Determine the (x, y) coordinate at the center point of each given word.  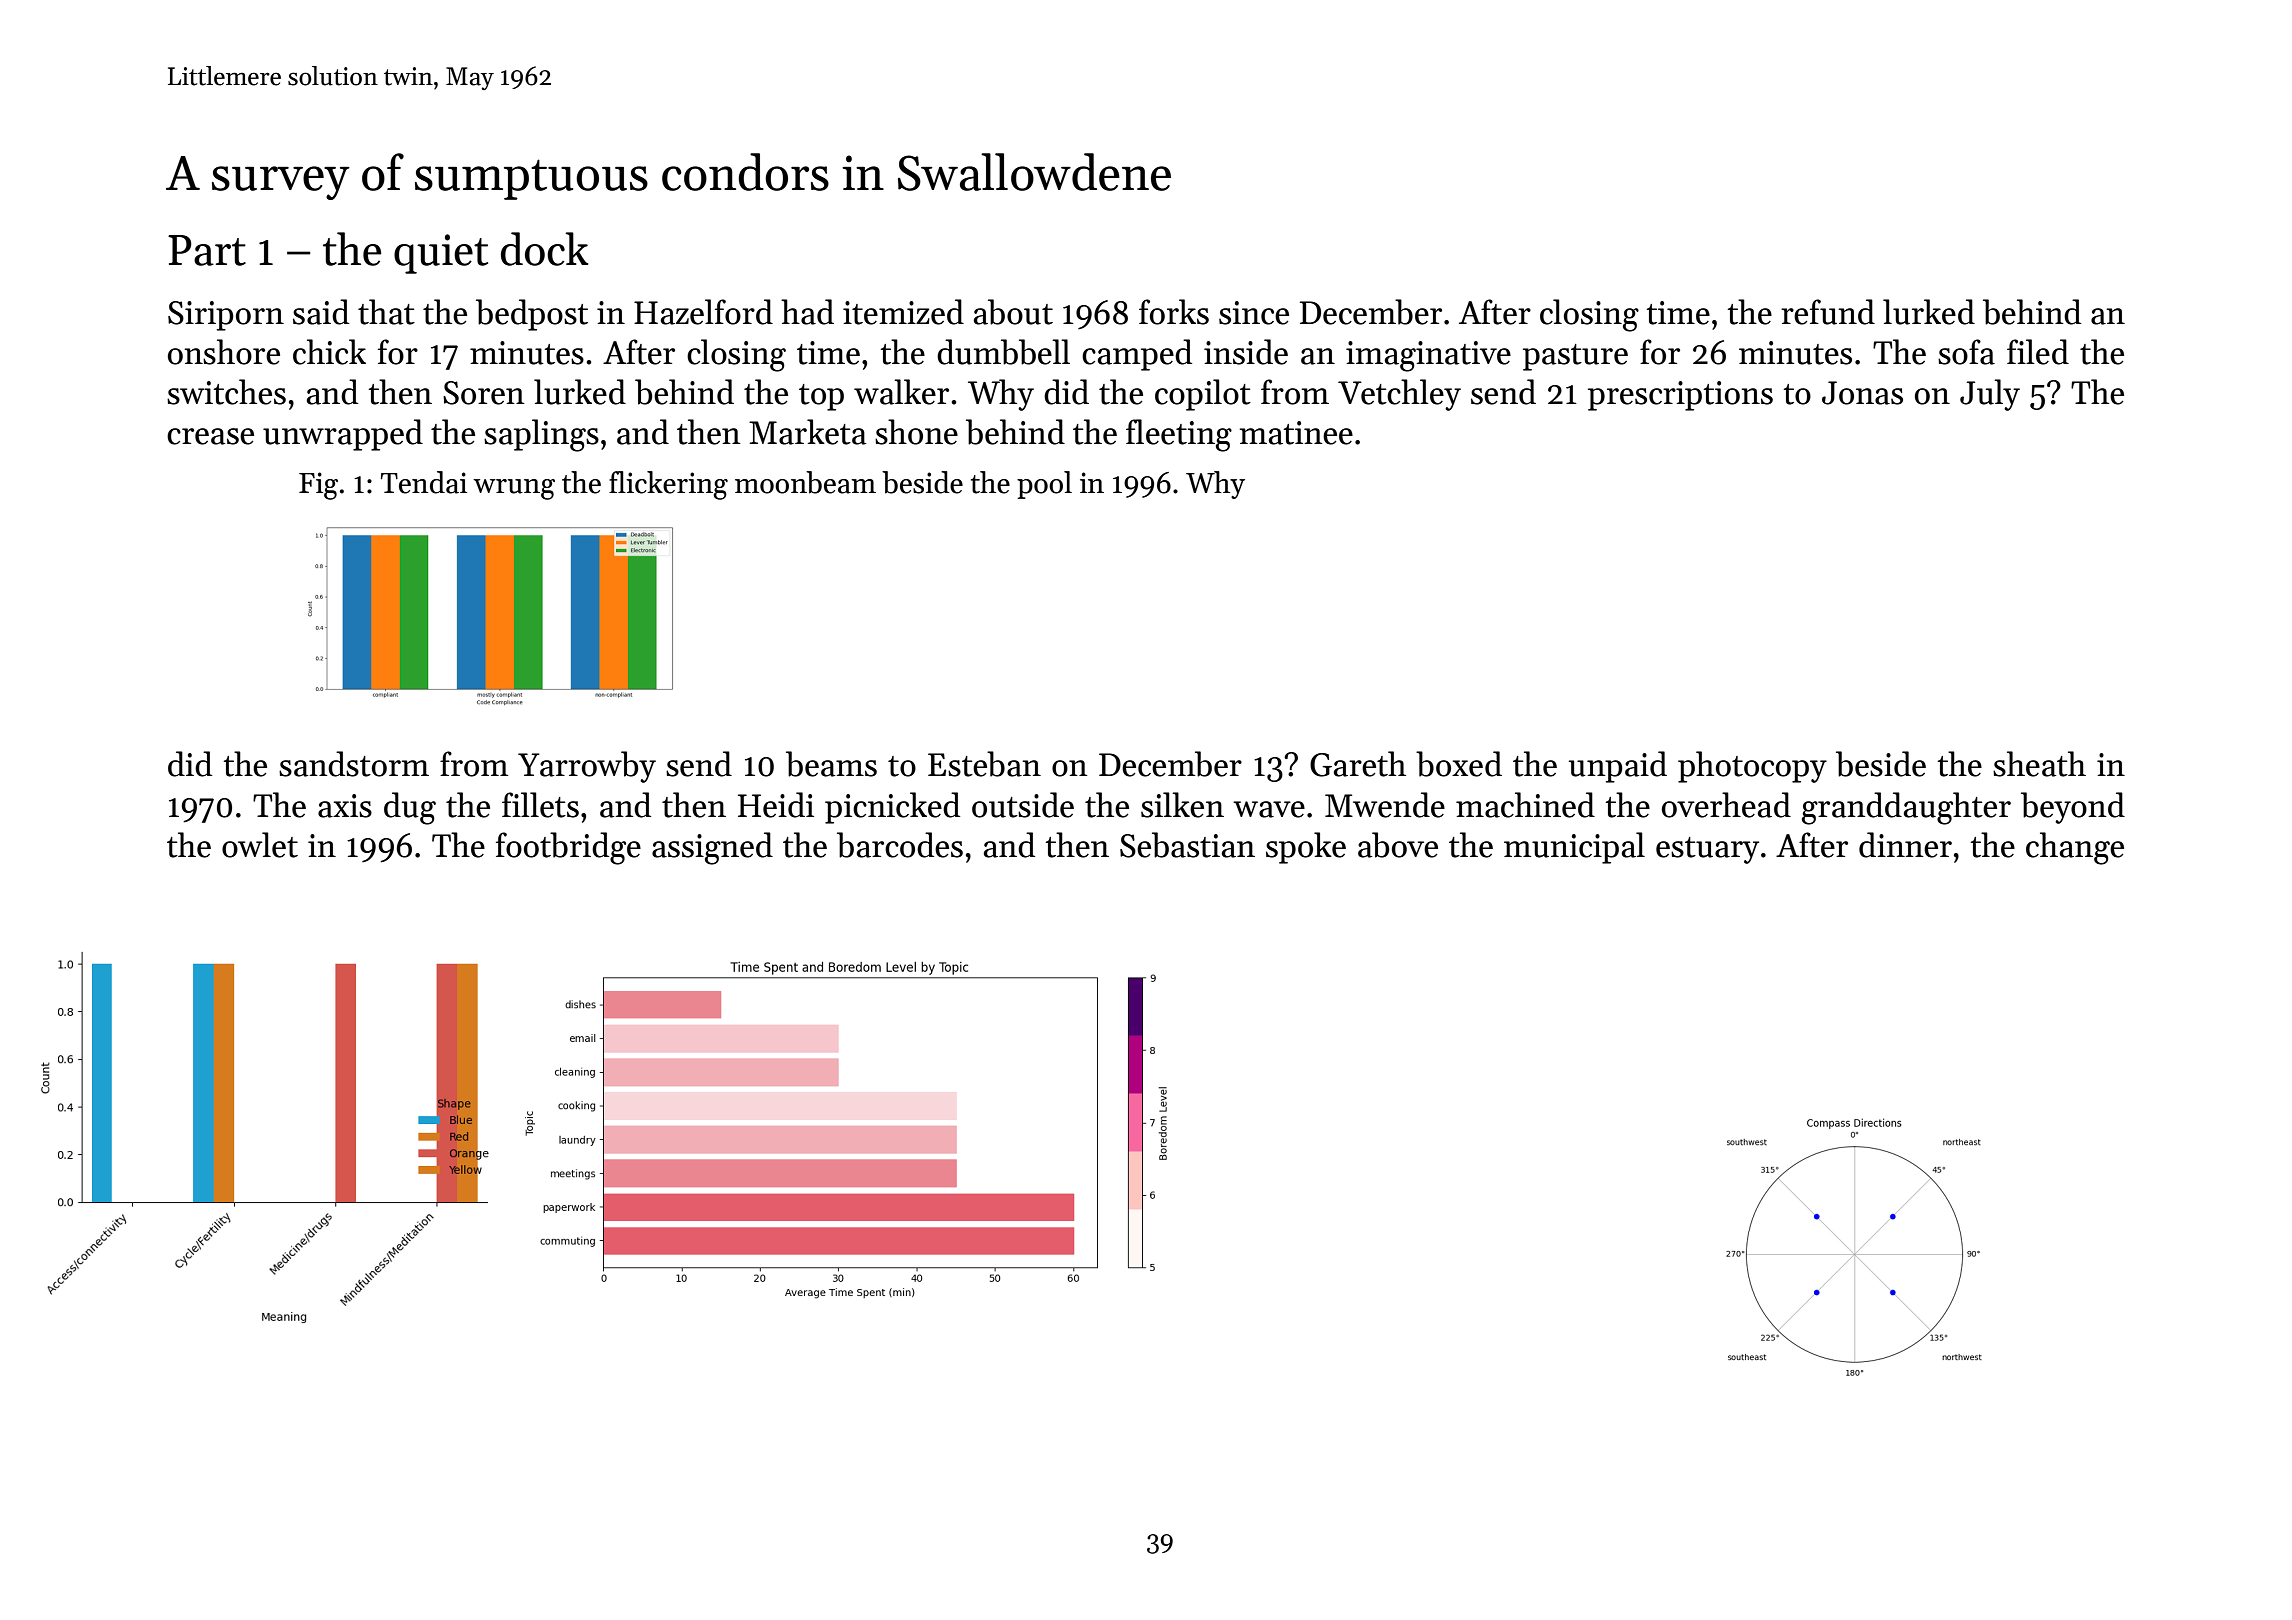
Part (207, 250)
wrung (514, 489)
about (1013, 312)
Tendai (424, 482)
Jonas (1862, 393)
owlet (260, 845)
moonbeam (805, 482)
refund (1828, 312)
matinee (1296, 433)
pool (1044, 485)
